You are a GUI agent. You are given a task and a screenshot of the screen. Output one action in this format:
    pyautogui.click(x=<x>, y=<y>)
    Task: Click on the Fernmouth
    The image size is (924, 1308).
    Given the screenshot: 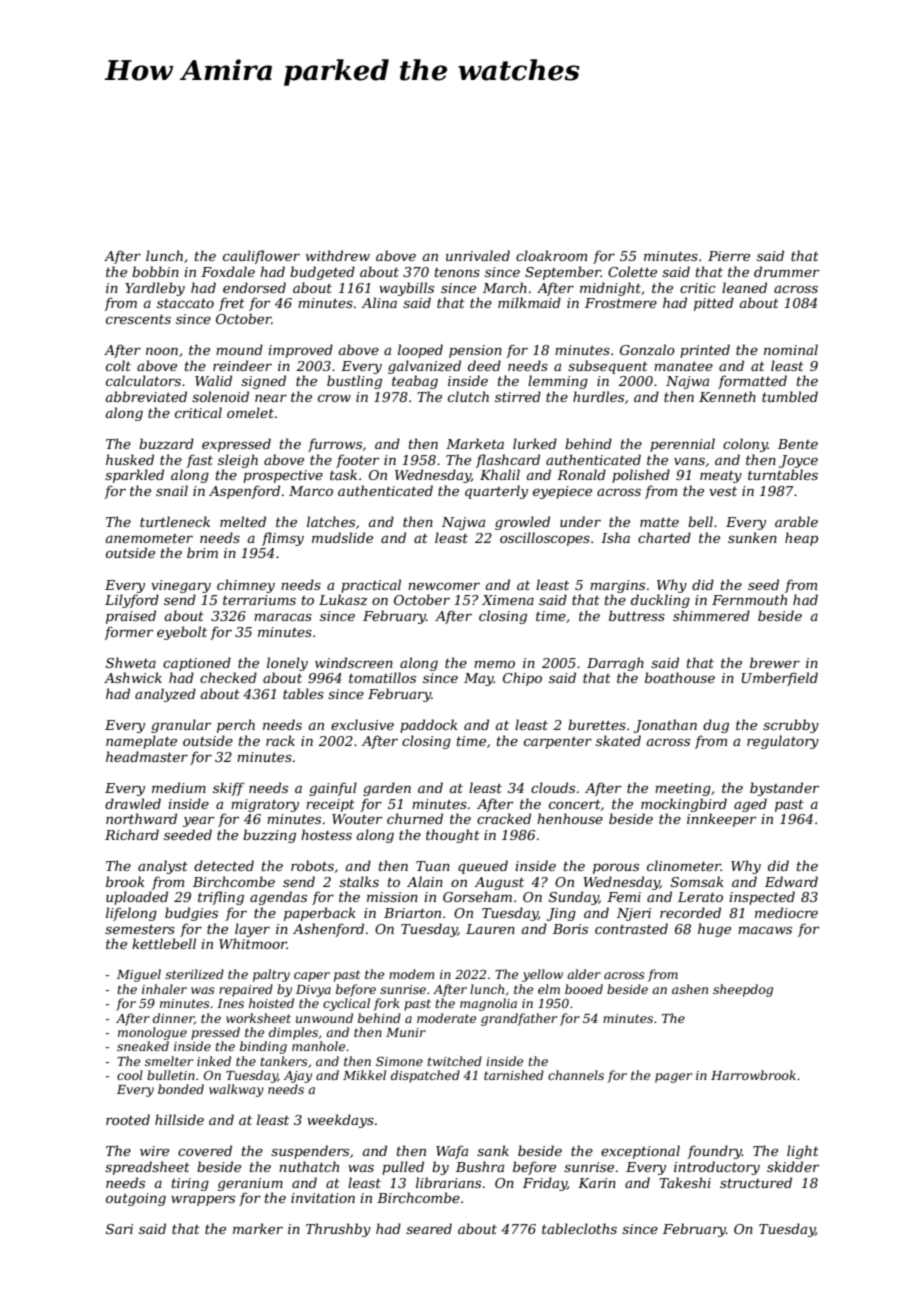 What is the action you would take?
    pyautogui.click(x=749, y=599)
